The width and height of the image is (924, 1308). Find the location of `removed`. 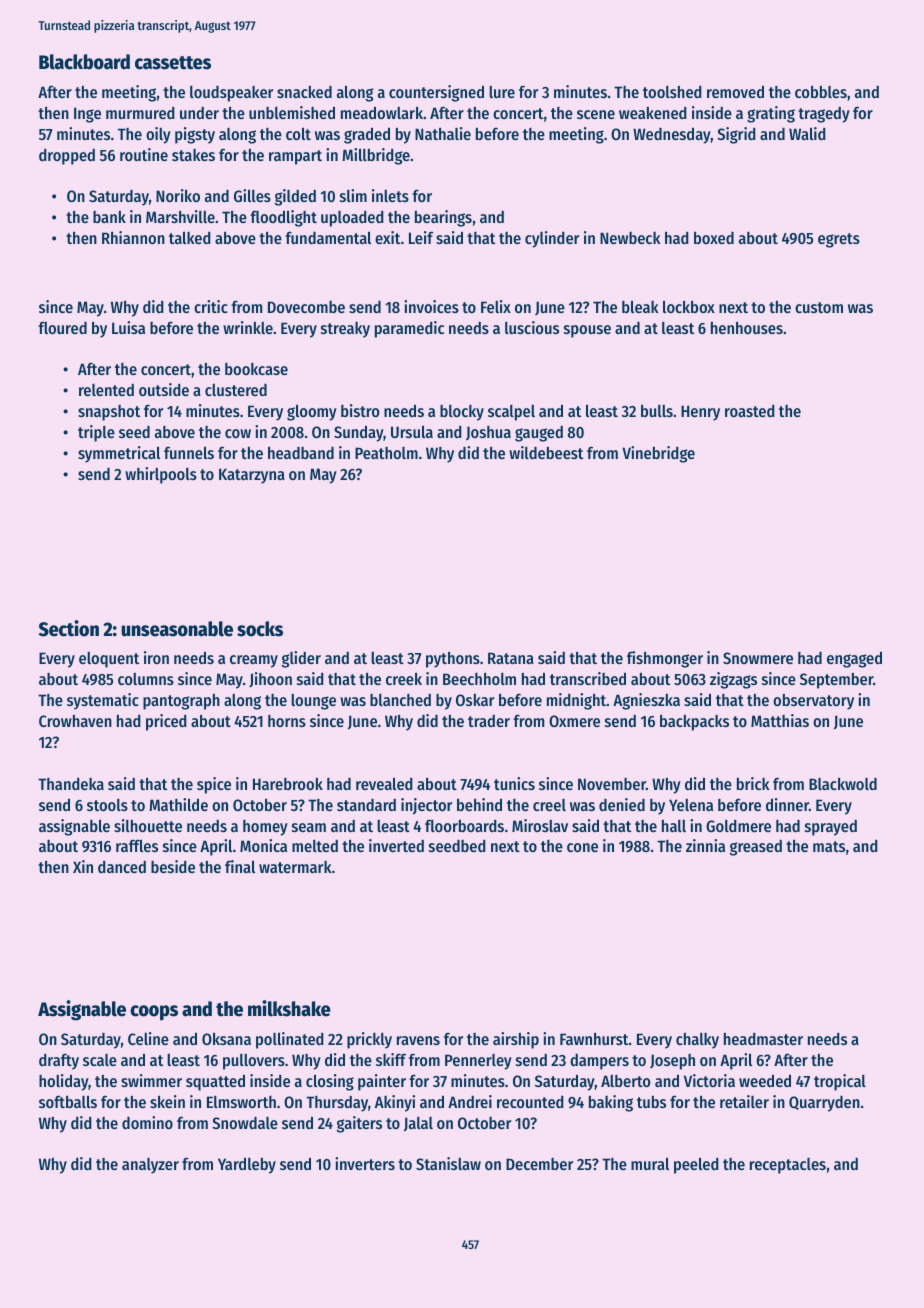

removed is located at coordinates (735, 92).
